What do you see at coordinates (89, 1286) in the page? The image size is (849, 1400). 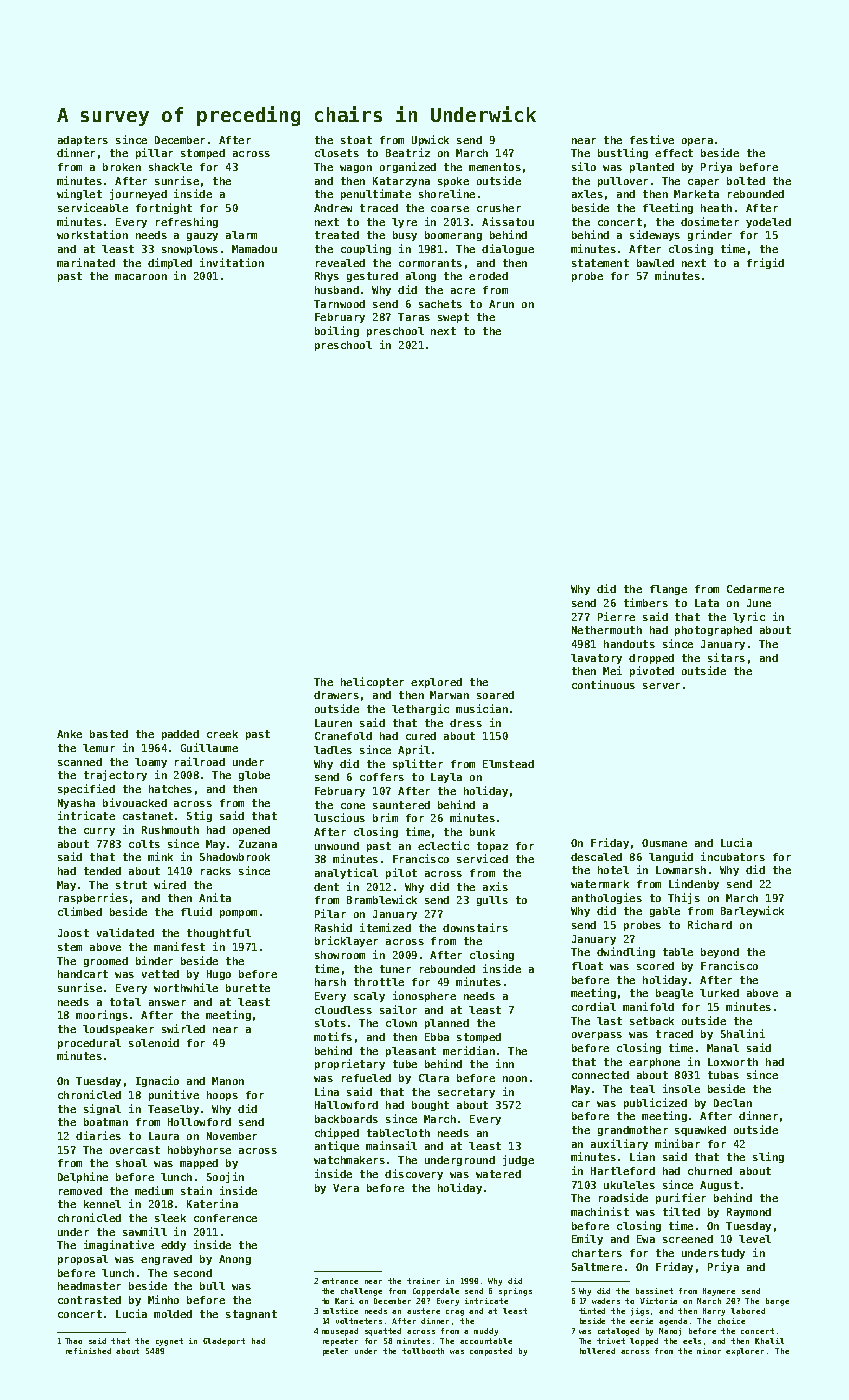 I see `headmaster` at bounding box center [89, 1286].
